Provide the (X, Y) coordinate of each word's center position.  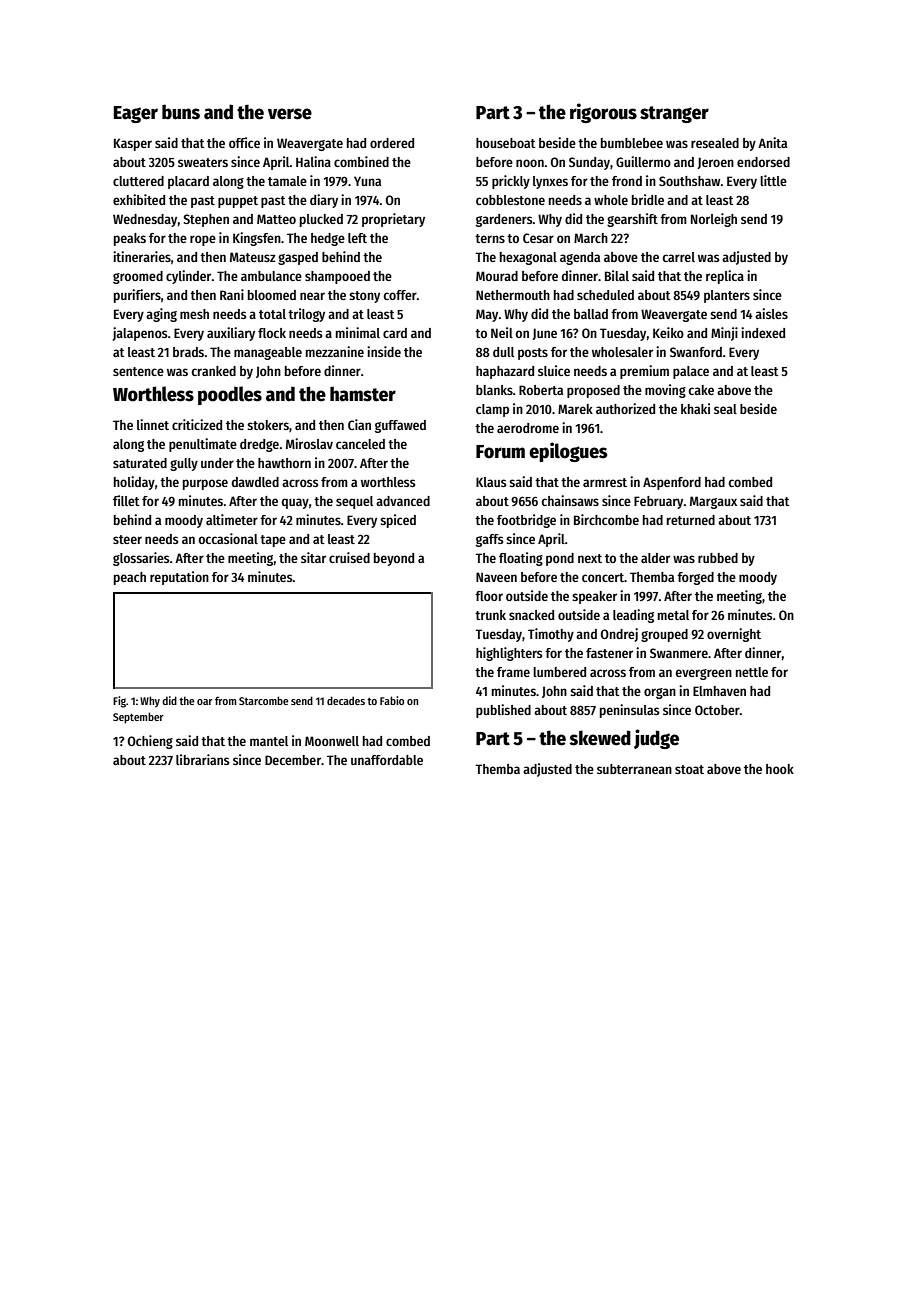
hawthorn (284, 463)
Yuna (367, 181)
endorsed (763, 162)
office (244, 142)
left (357, 238)
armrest (605, 482)
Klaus (491, 482)
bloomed (272, 295)
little (773, 180)
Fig (119, 702)
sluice (554, 370)
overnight (734, 635)
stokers (268, 425)
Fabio (392, 700)
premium (644, 372)
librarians (202, 759)
